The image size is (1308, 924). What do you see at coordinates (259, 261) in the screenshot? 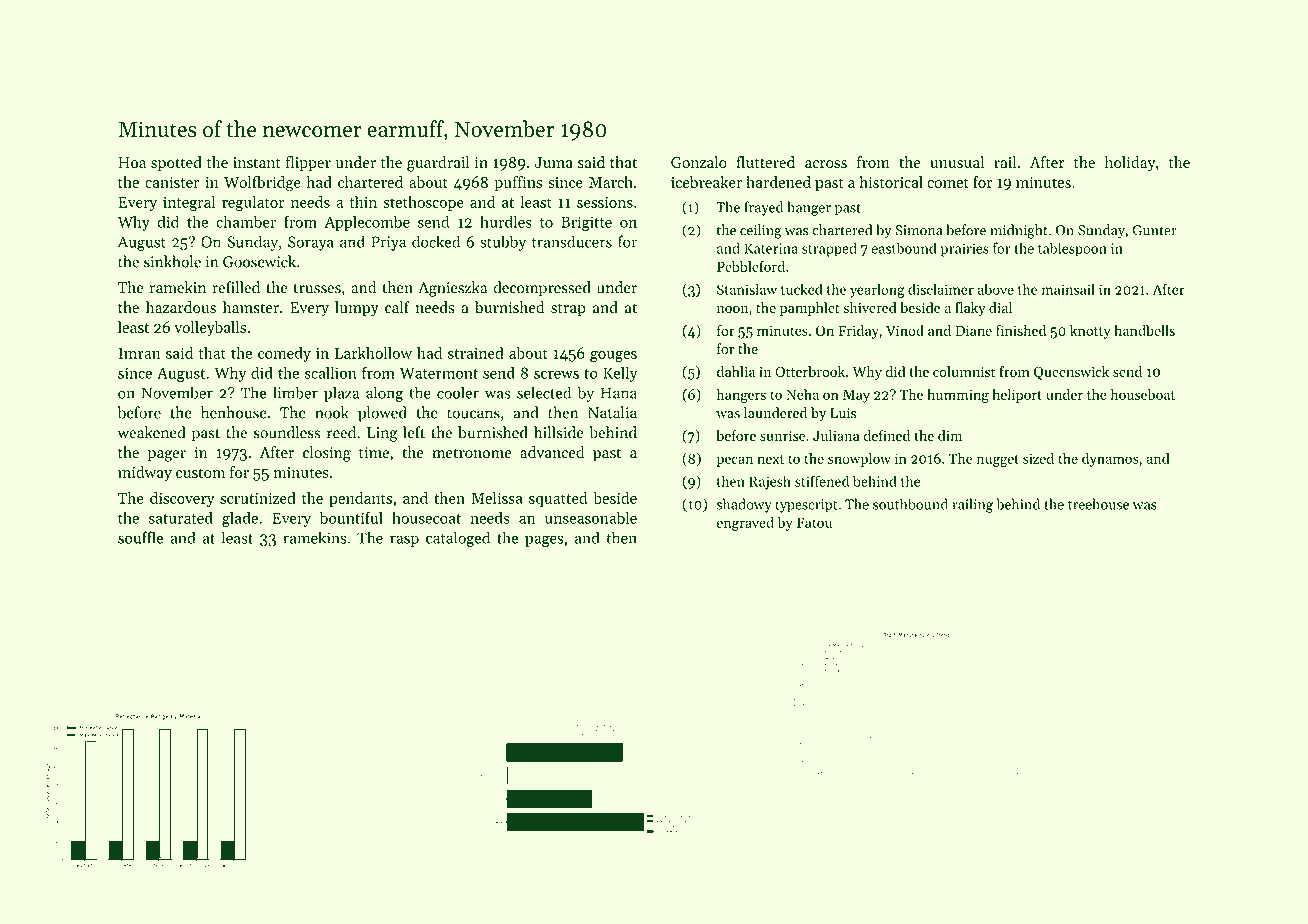
I see `Goosewick` at bounding box center [259, 261].
